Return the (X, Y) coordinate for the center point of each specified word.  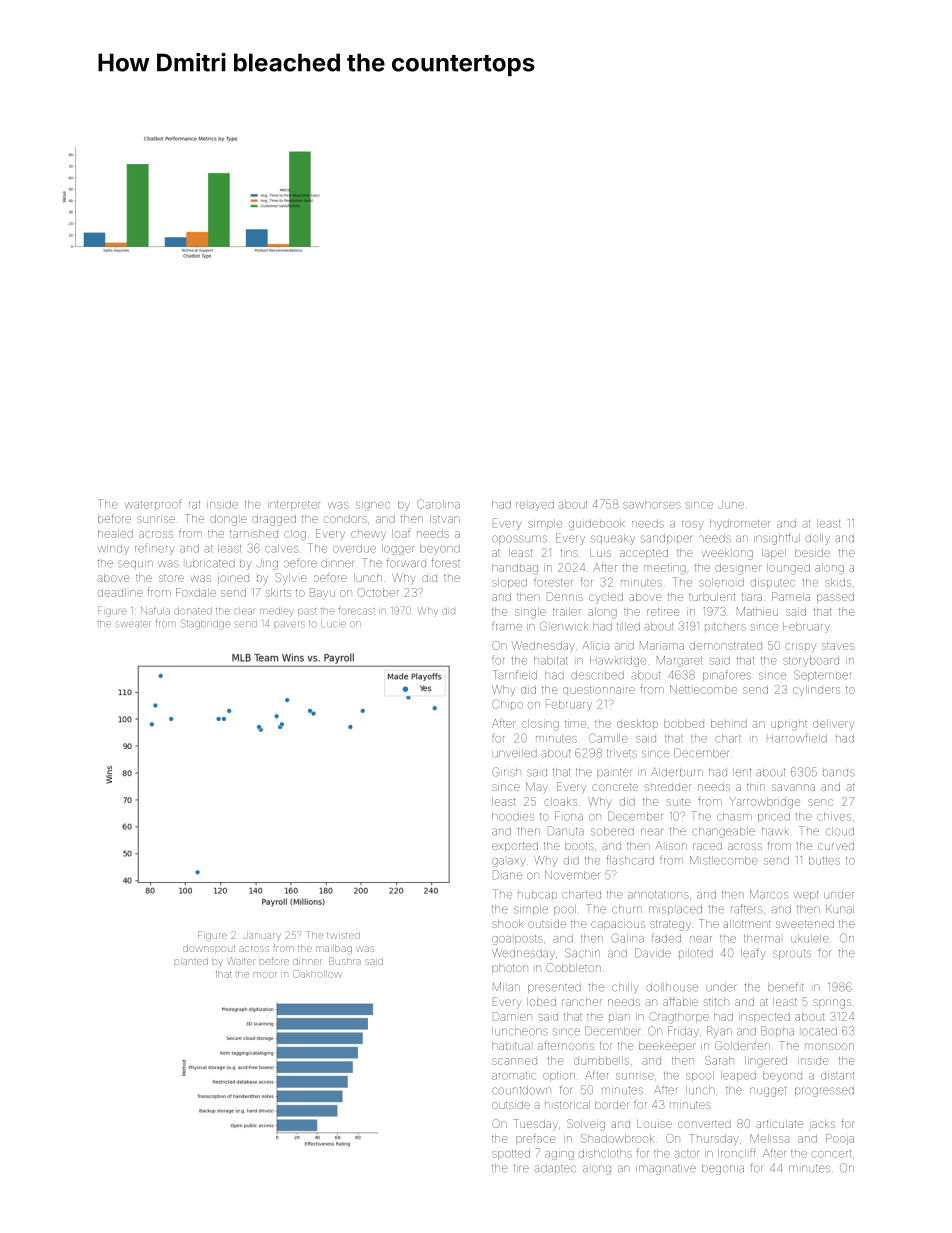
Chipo (507, 704)
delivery (833, 724)
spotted (511, 1154)
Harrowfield (797, 738)
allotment (747, 924)
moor (265, 975)
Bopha (777, 1031)
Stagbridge (205, 625)
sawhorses (652, 504)
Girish (506, 772)
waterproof (153, 504)
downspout (209, 949)
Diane (507, 875)
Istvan (445, 519)
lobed (541, 1002)
